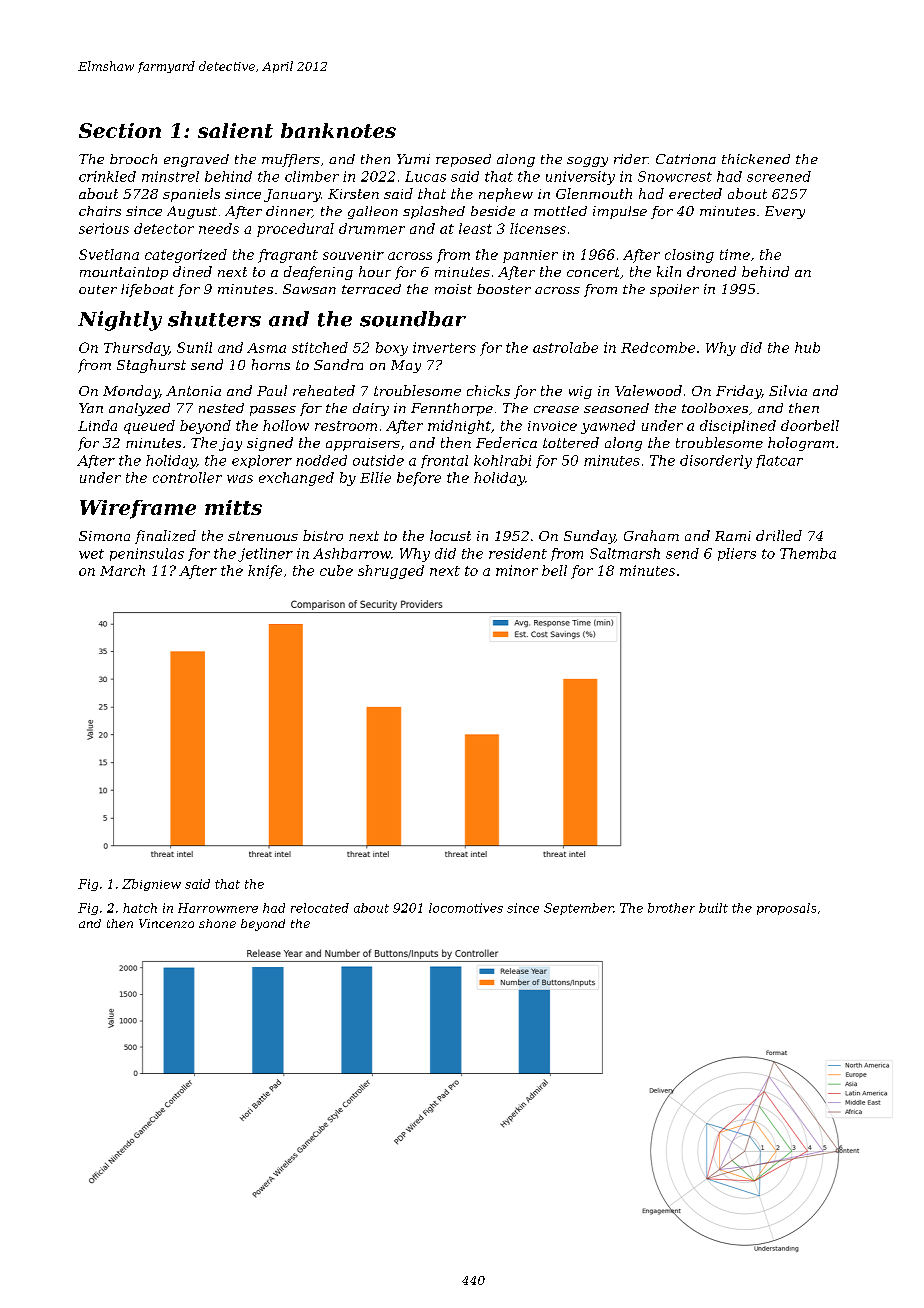 The width and height of the image is (924, 1308). What do you see at coordinates (218, 908) in the image?
I see `Harrowmere` at bounding box center [218, 908].
